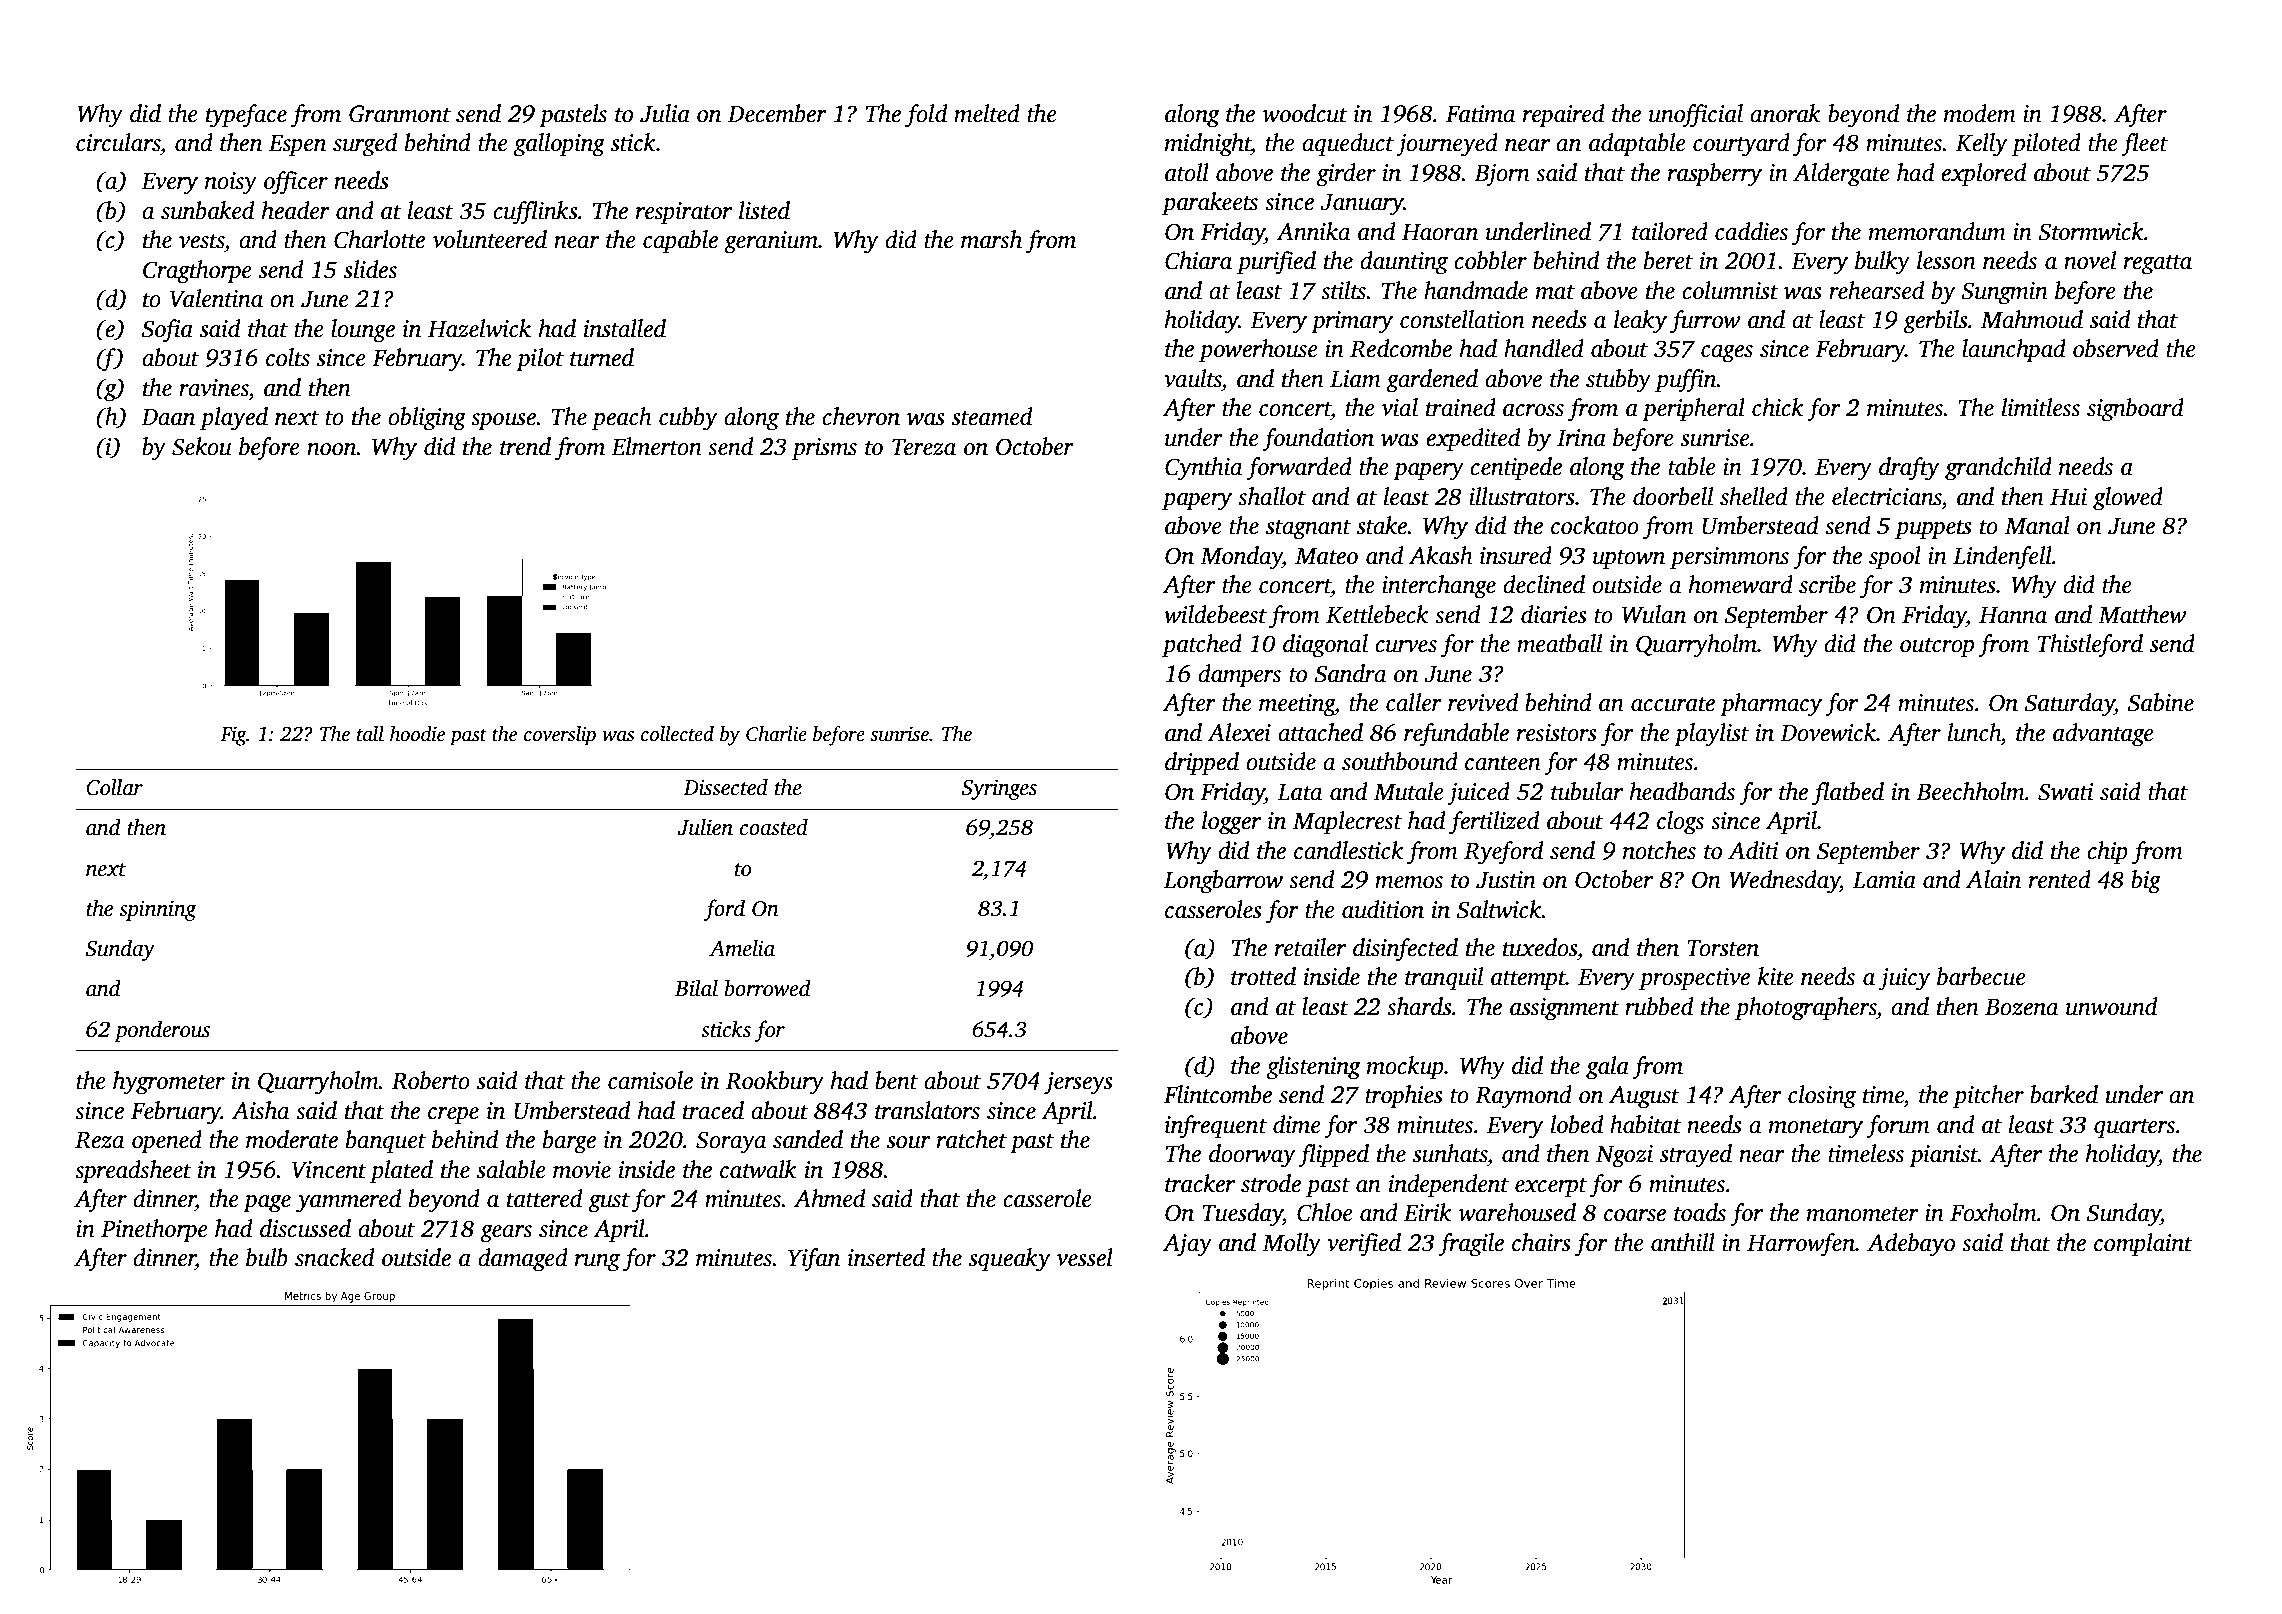  Describe the element at coordinates (1364, 1245) in the image. I see `verified` at that location.
